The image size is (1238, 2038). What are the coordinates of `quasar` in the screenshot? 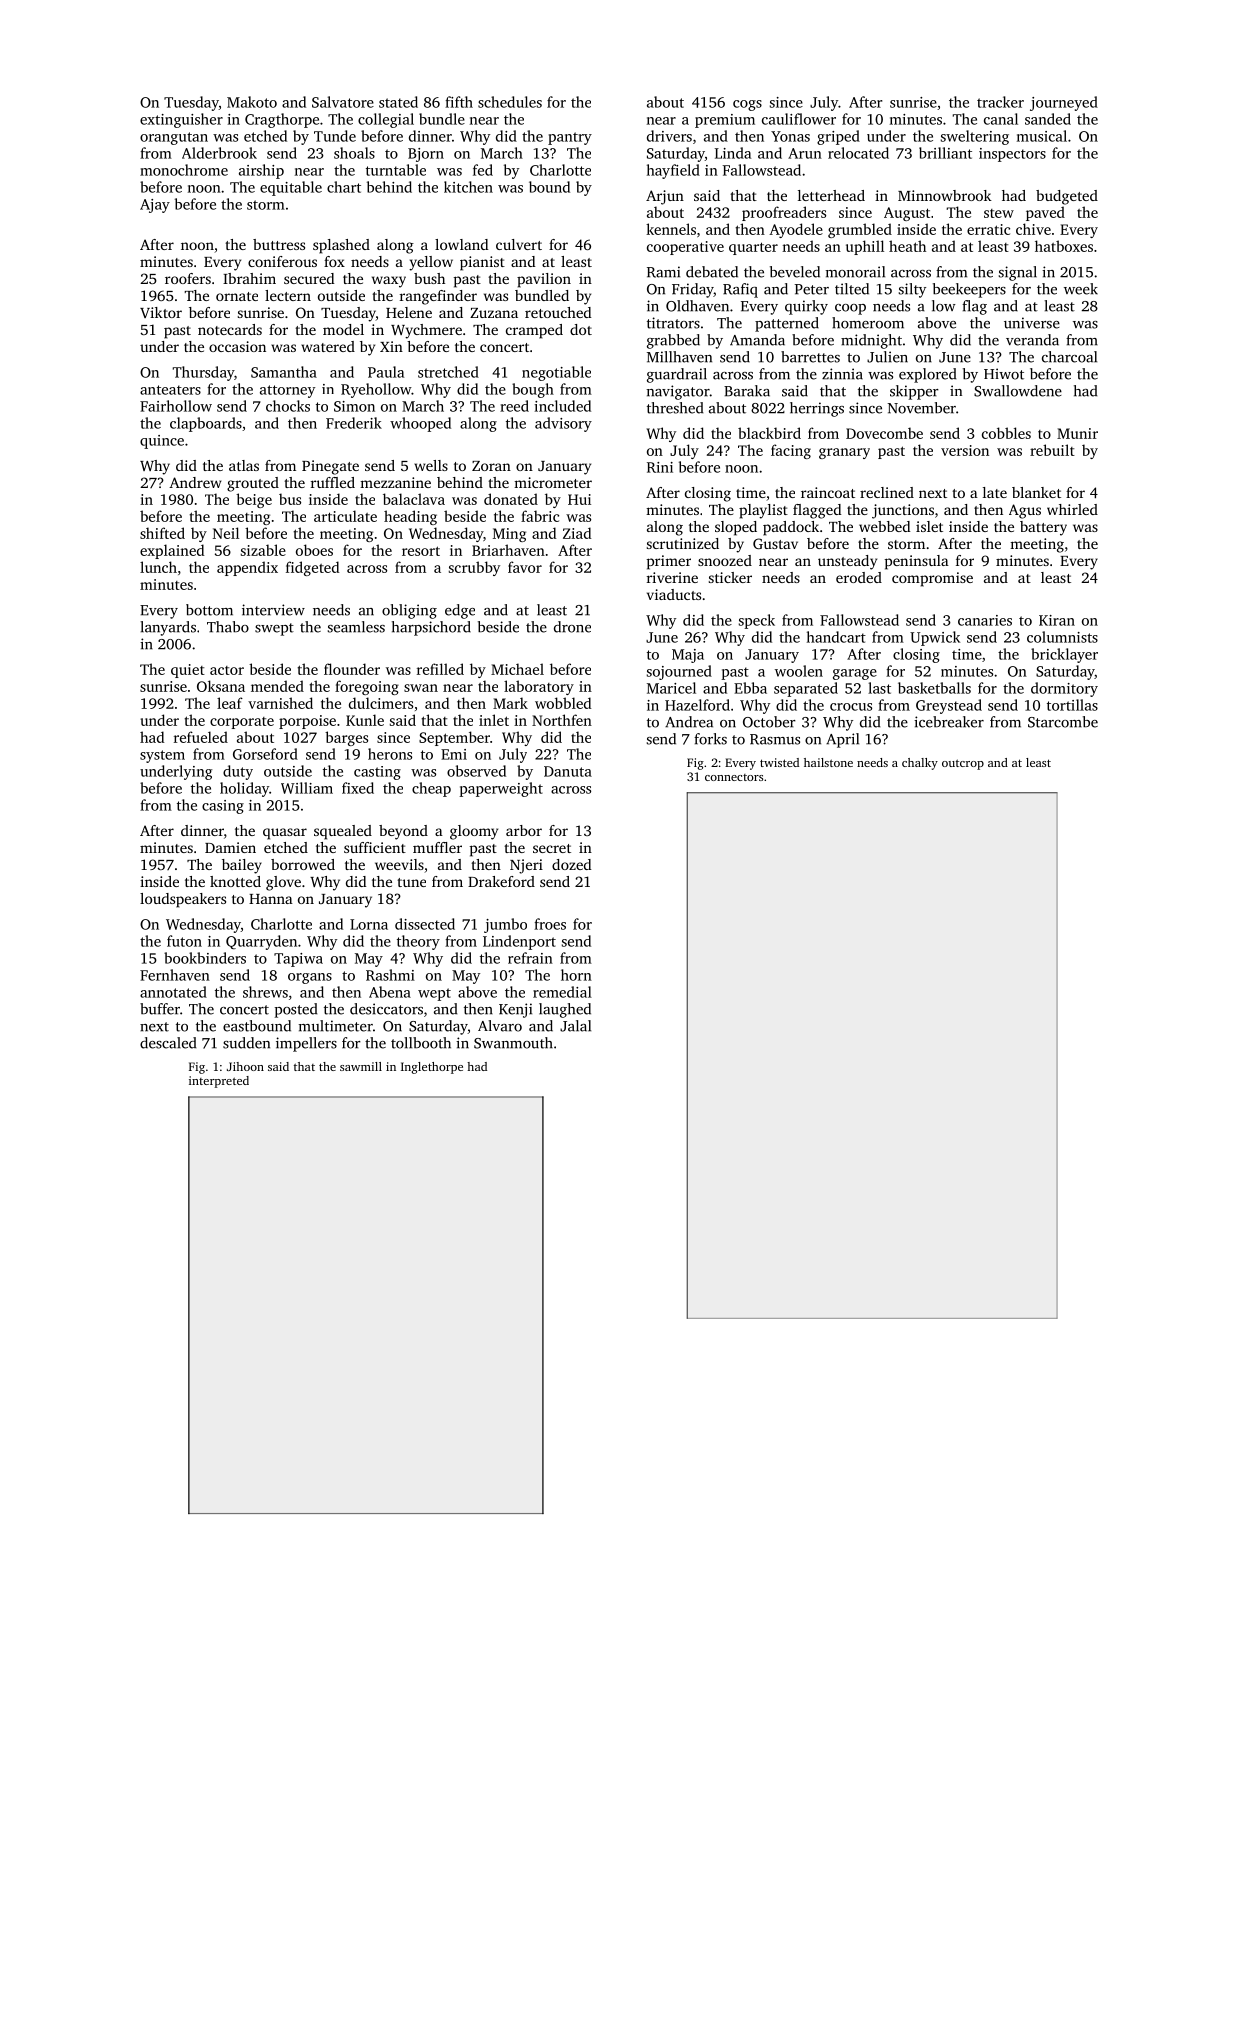 It's located at (285, 834).
